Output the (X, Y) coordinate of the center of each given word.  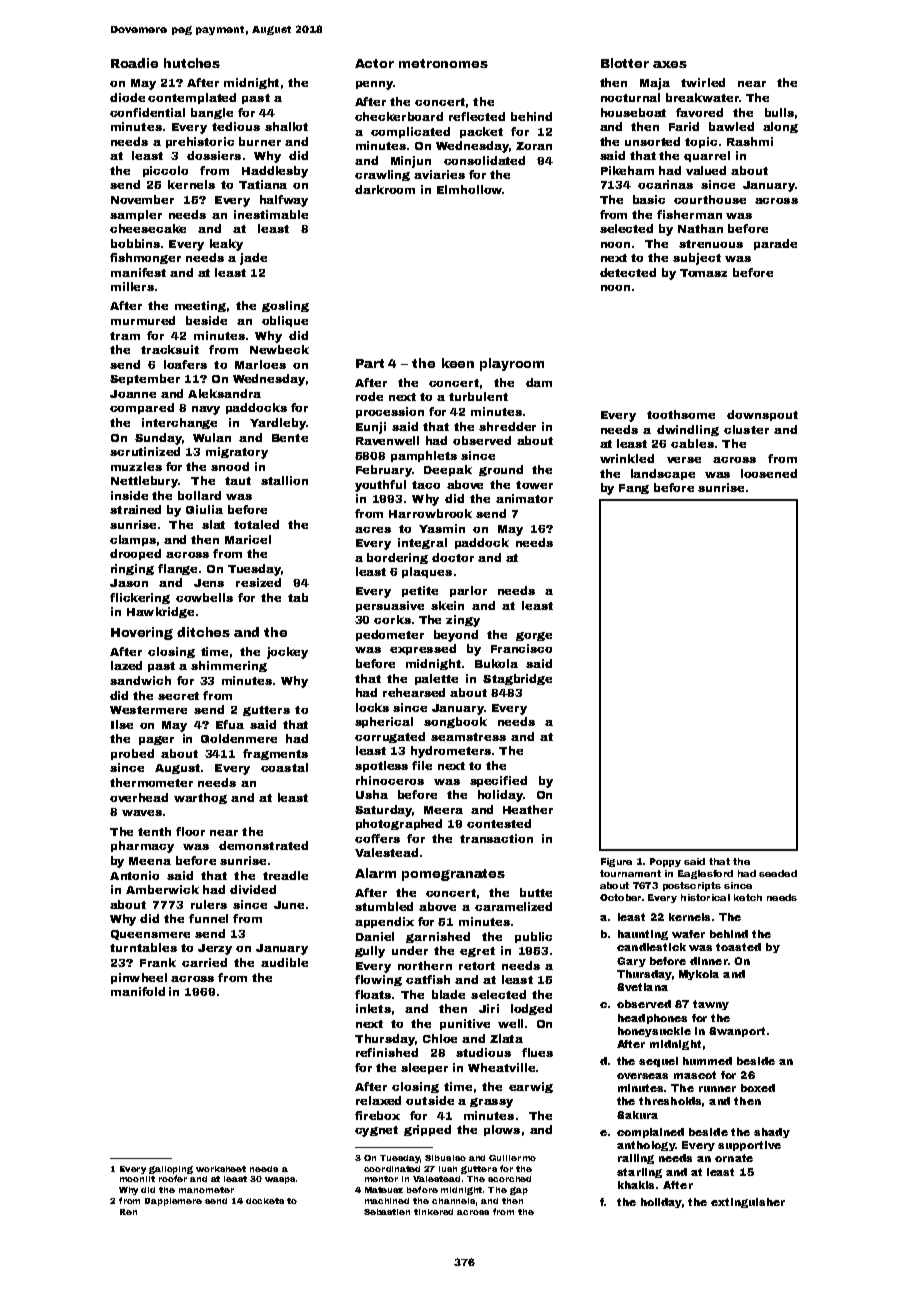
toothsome (681, 414)
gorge (534, 636)
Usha (372, 794)
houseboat (633, 112)
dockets (265, 1201)
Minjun (411, 162)
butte (536, 892)
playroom (512, 364)
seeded (778, 873)
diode (127, 97)
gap (519, 1191)
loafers (185, 364)
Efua (230, 724)
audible (284, 962)
